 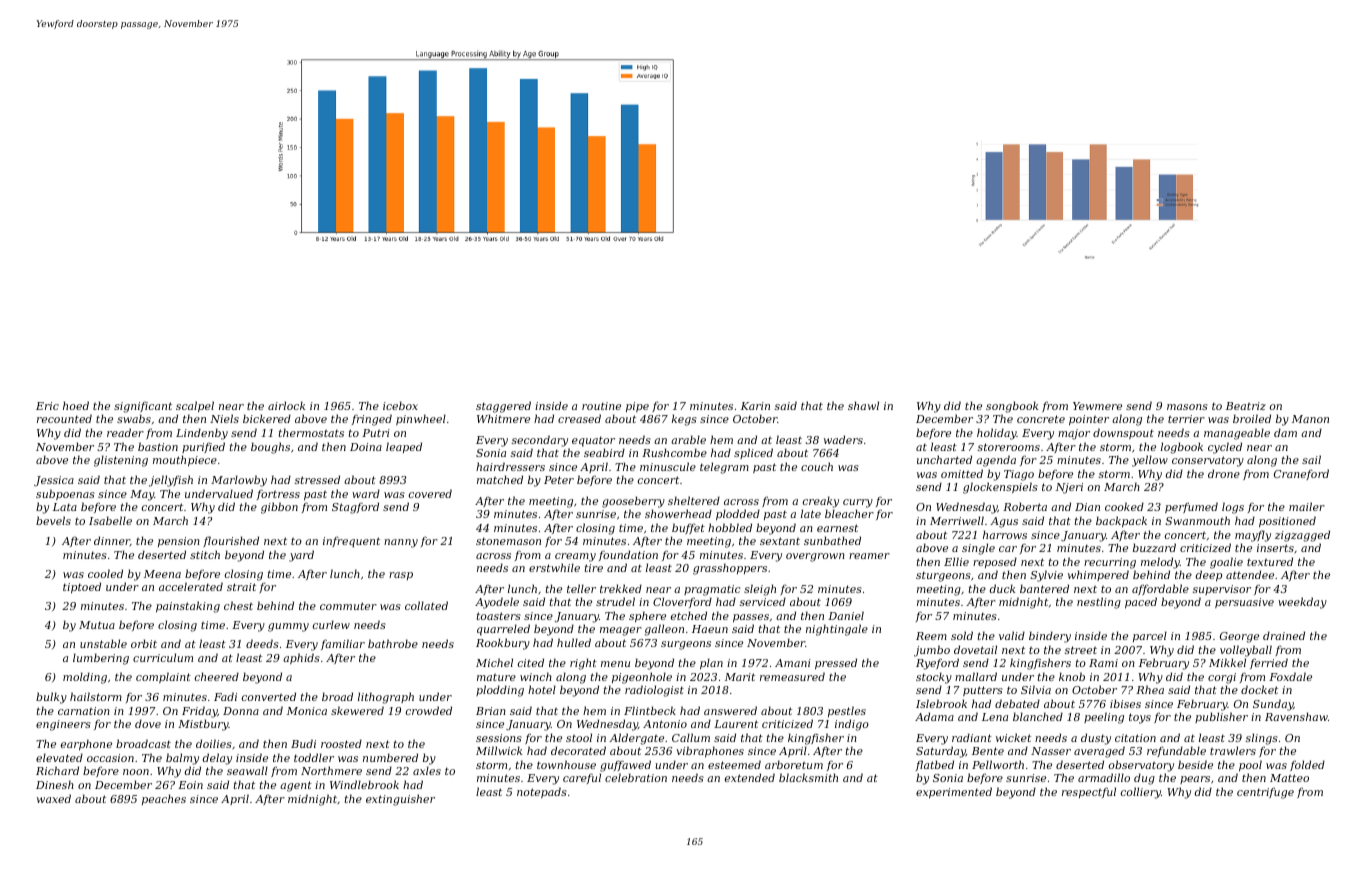 I want to click on guffawed, so click(x=625, y=766).
